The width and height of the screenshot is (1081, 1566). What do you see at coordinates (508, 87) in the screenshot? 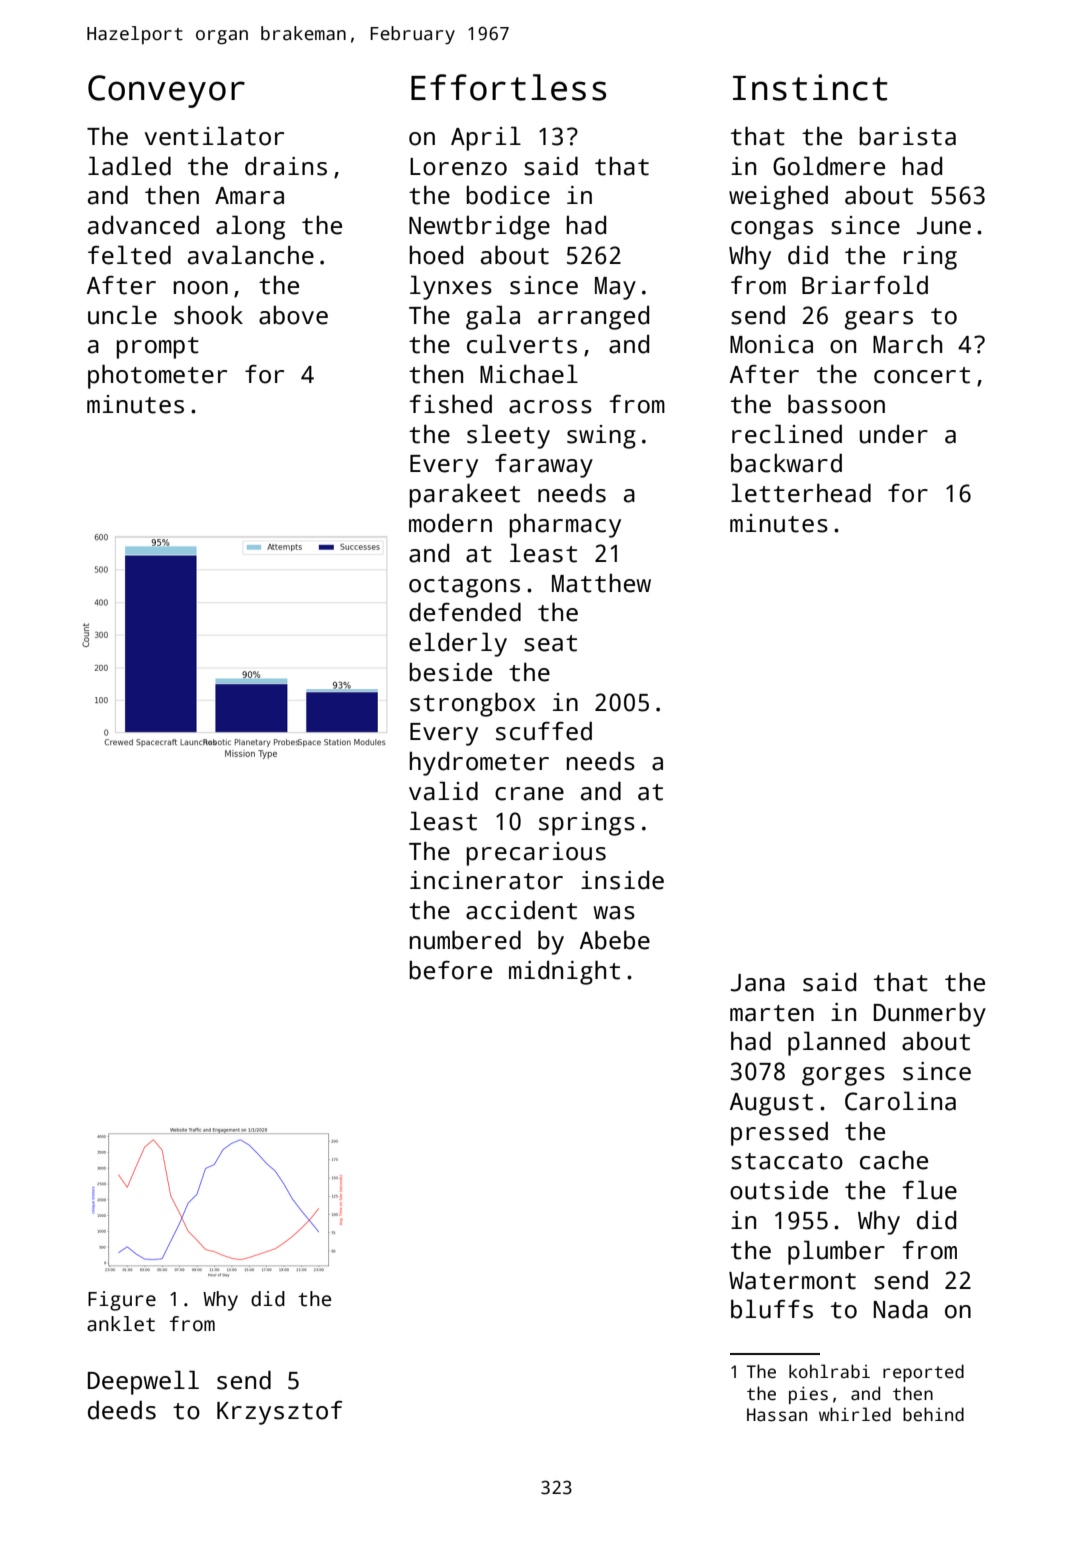
I see `Effortless` at bounding box center [508, 87].
